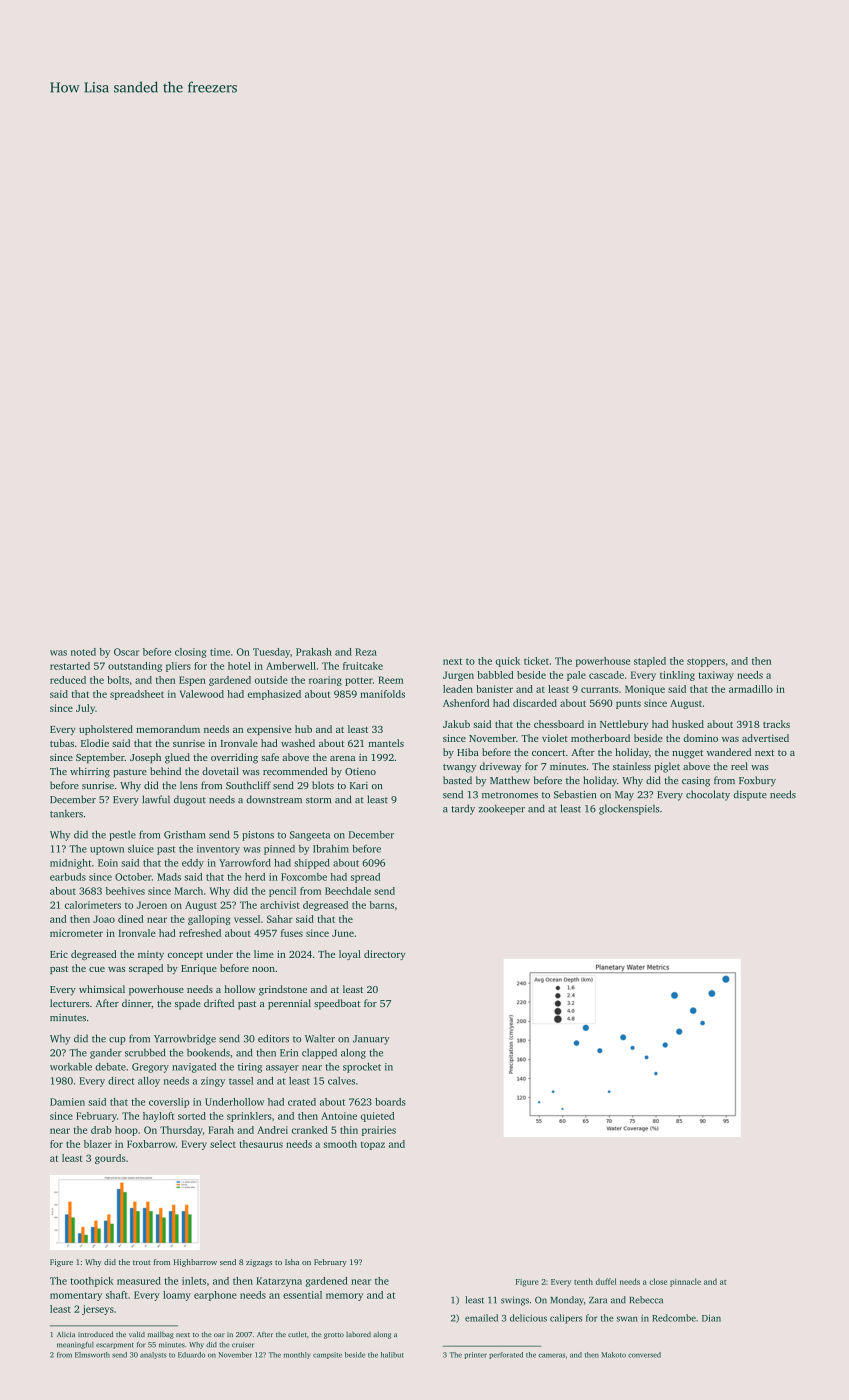 Image resolution: width=849 pixels, height=1400 pixels. I want to click on gander, so click(106, 1054).
